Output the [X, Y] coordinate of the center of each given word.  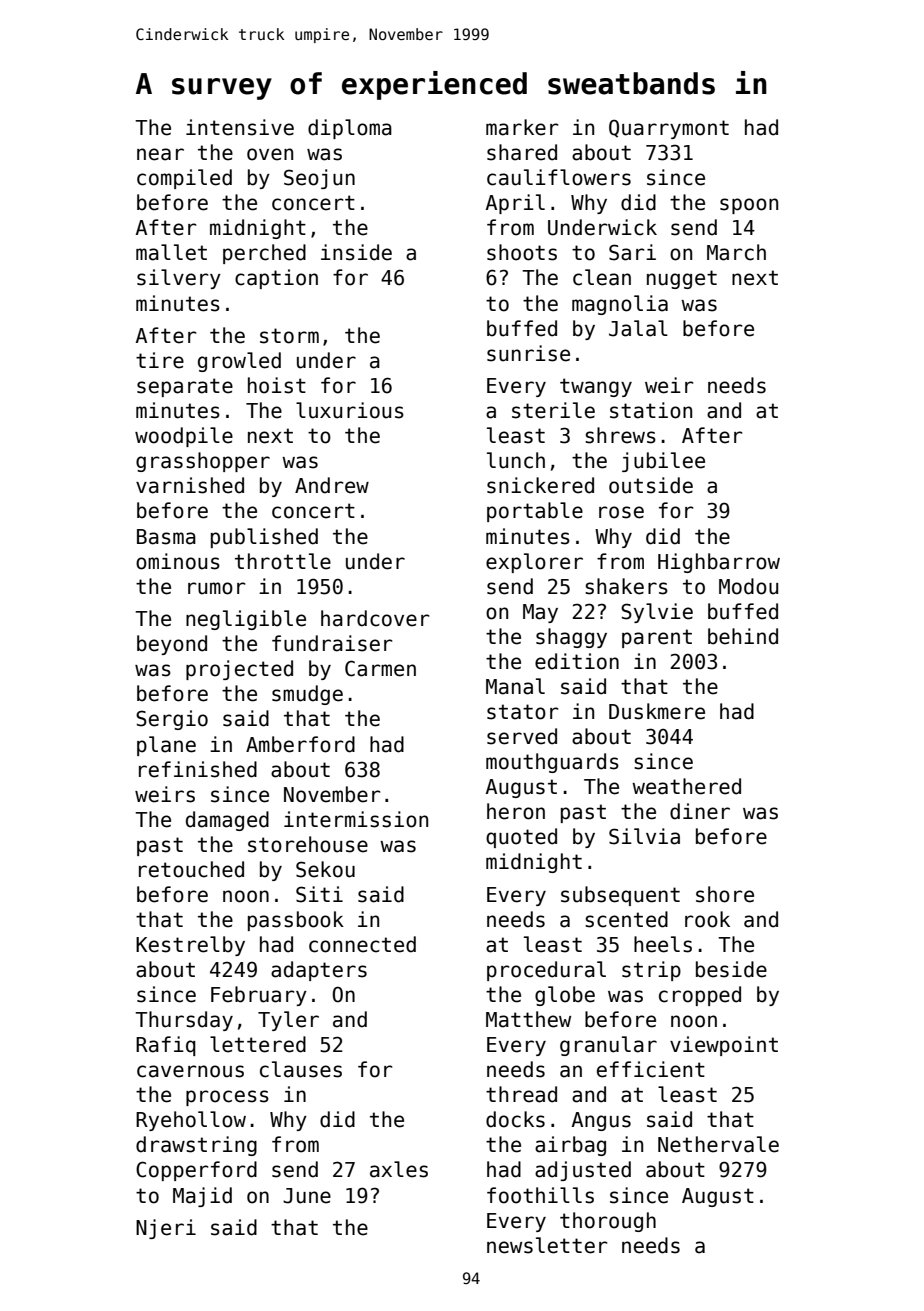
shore [725, 894]
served [522, 736]
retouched [191, 869]
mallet [171, 252]
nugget [682, 279]
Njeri [166, 1229]
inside [356, 252]
